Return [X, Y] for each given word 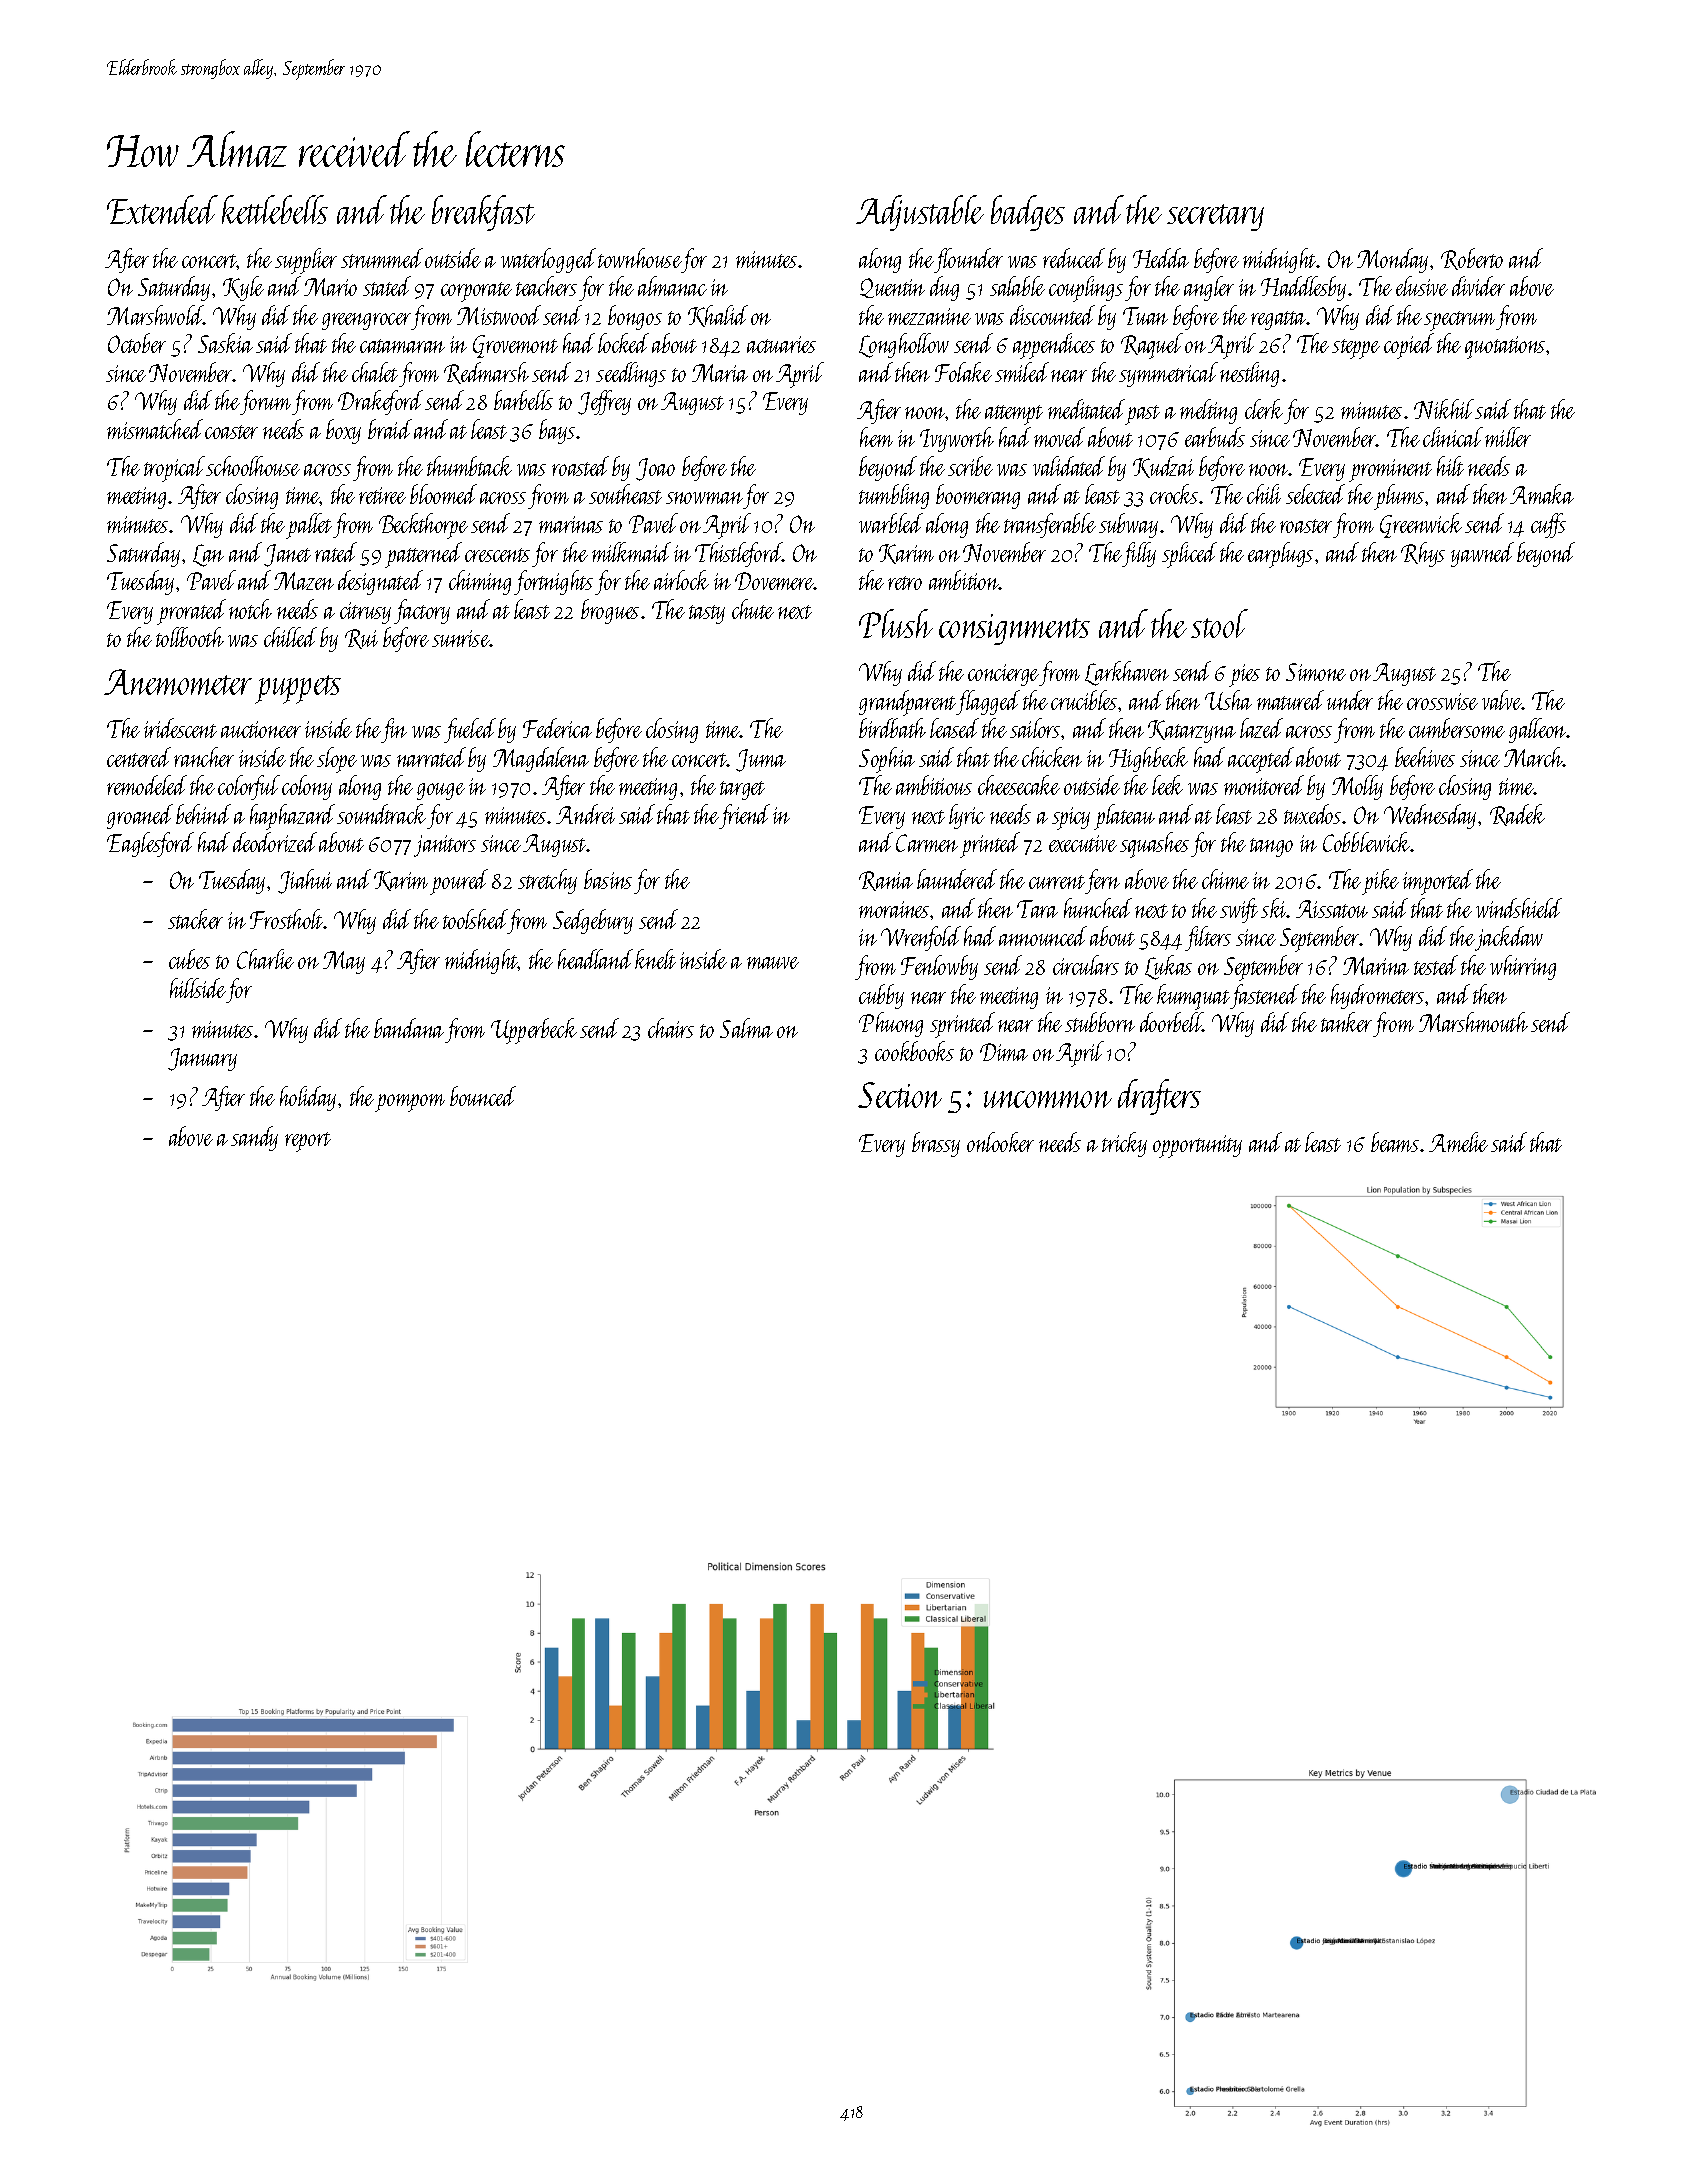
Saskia [225, 343]
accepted [1261, 760]
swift [1239, 910]
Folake [963, 372]
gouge [441, 791]
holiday [308, 1098]
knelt [655, 959]
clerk [1264, 409]
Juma [761, 760]
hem [876, 437]
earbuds [1215, 437]
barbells [523, 400]
